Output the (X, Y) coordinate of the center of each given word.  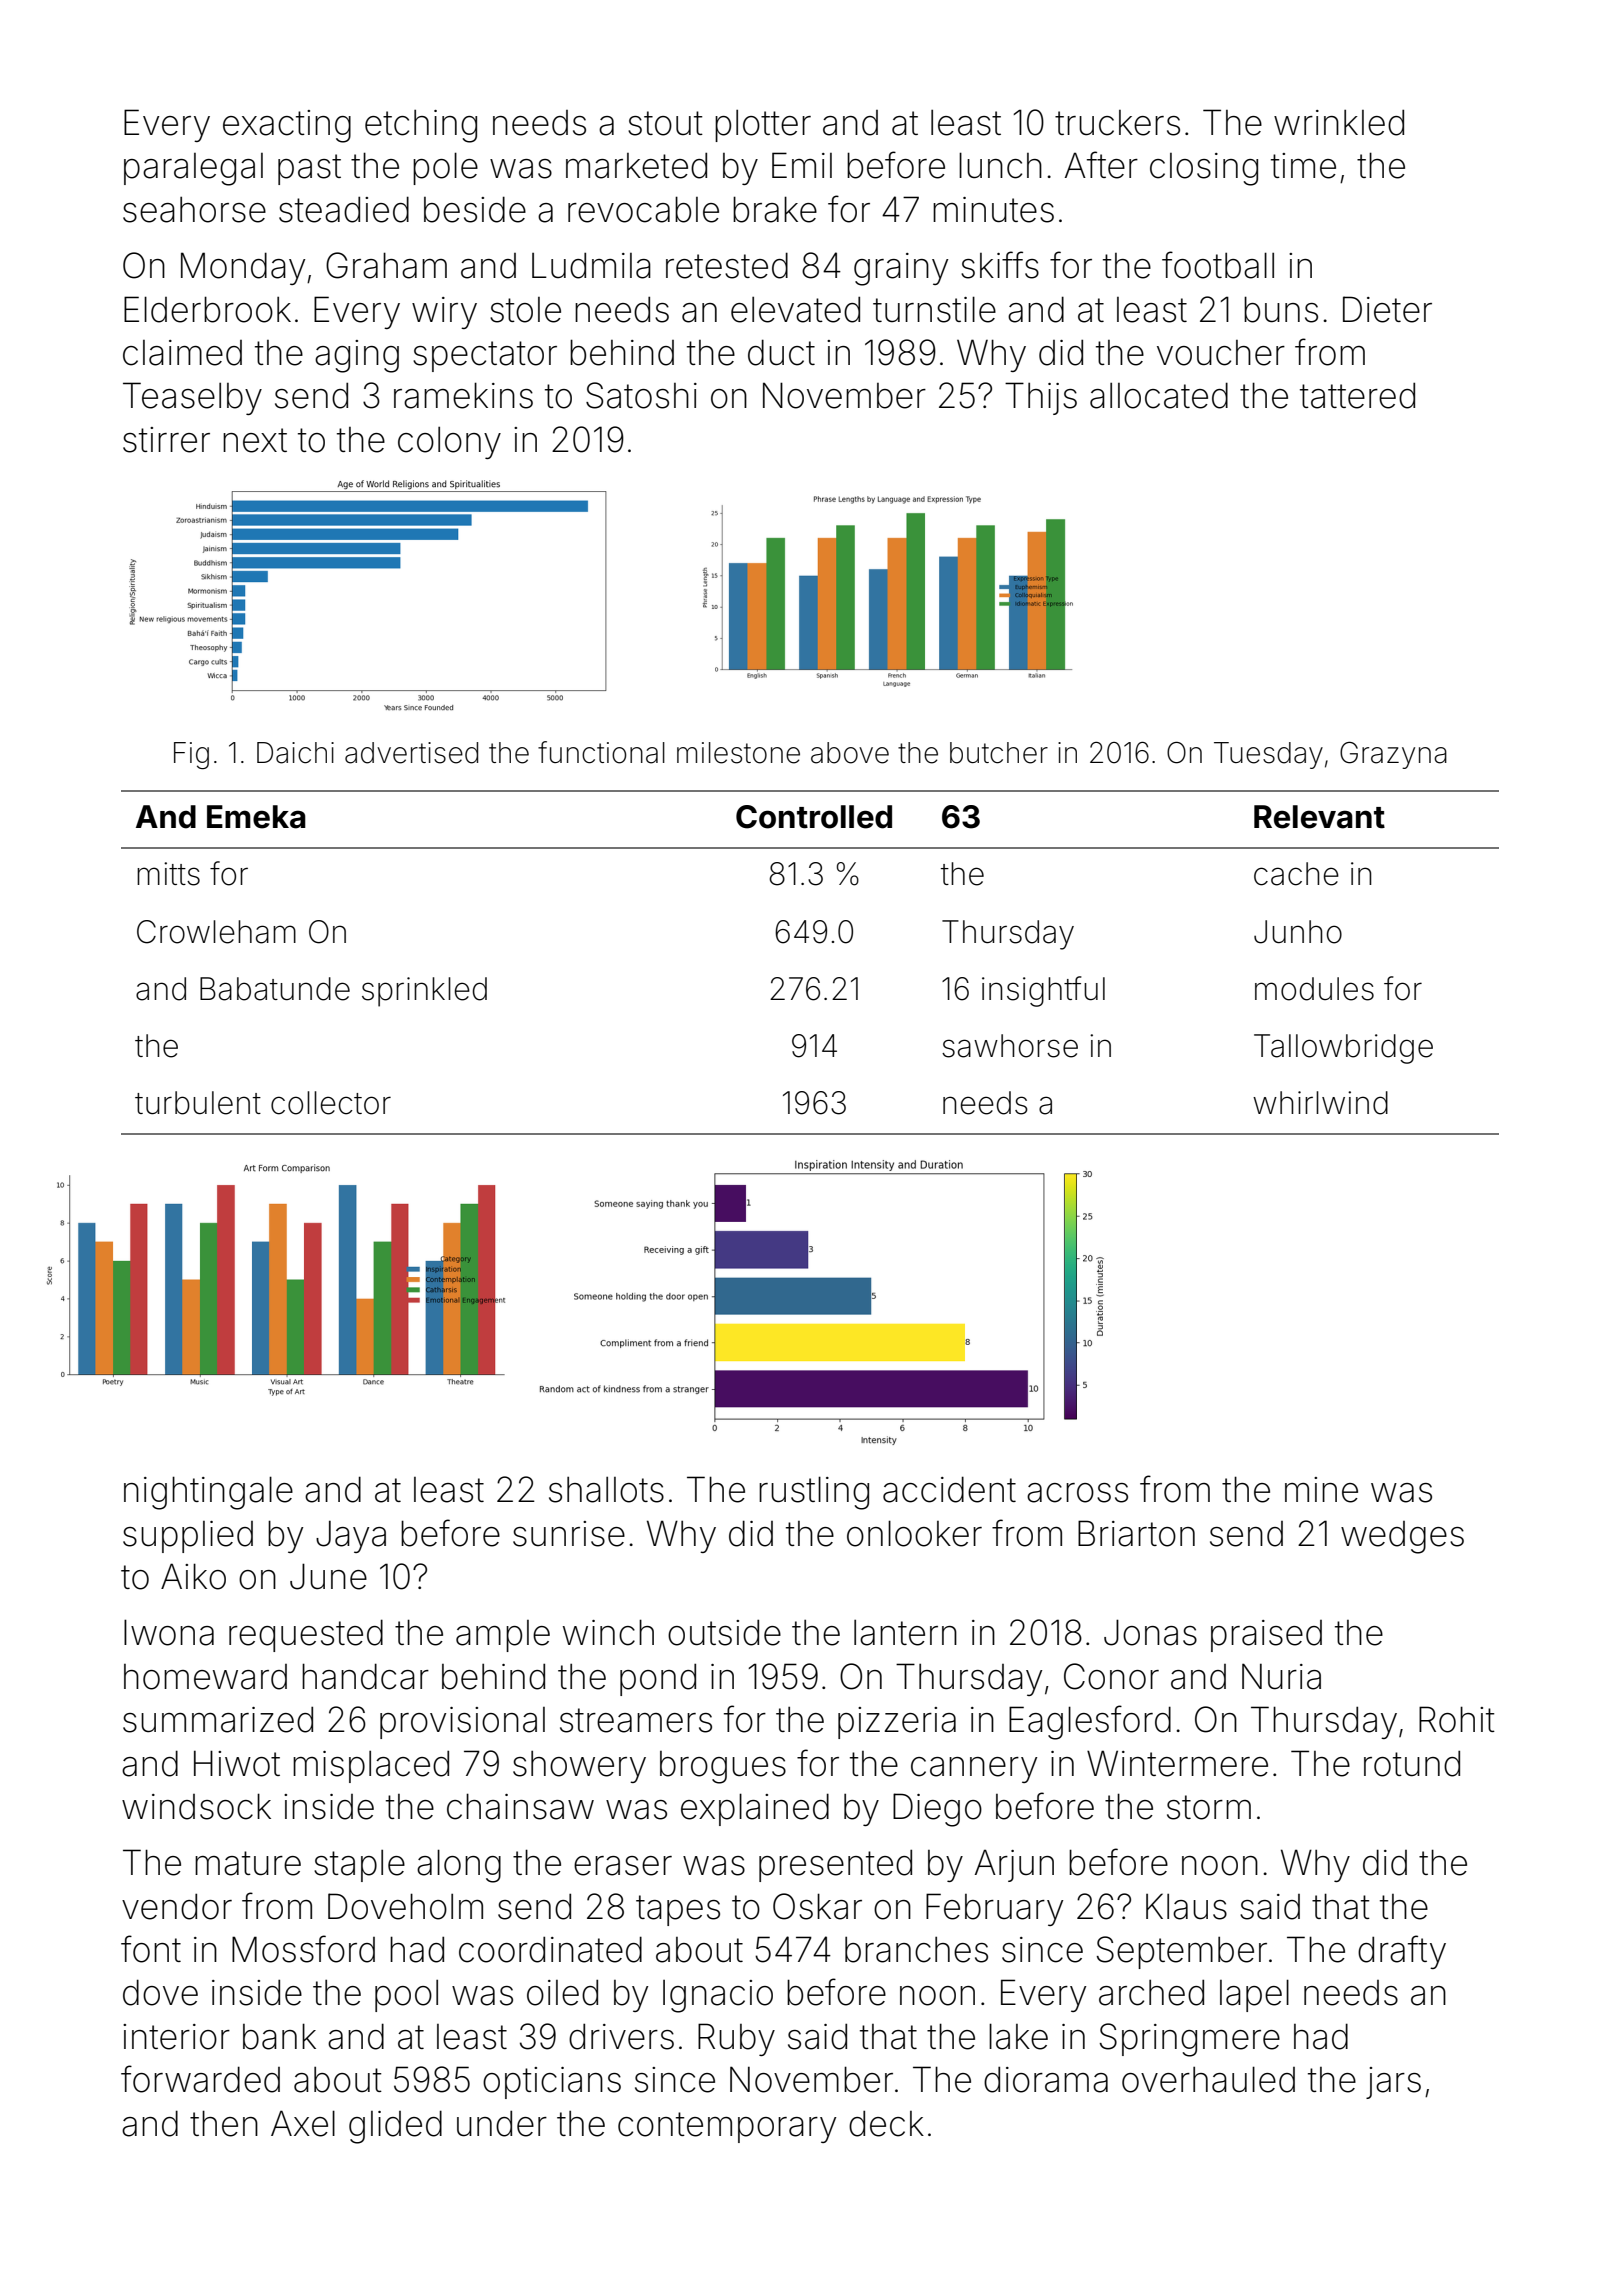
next (255, 440)
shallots (606, 1490)
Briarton (1136, 1533)
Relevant (1319, 817)
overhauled (1208, 2079)
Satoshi (641, 395)
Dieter (1387, 309)
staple (359, 1866)
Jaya (351, 1536)
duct (781, 352)
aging (357, 356)
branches (916, 1950)
